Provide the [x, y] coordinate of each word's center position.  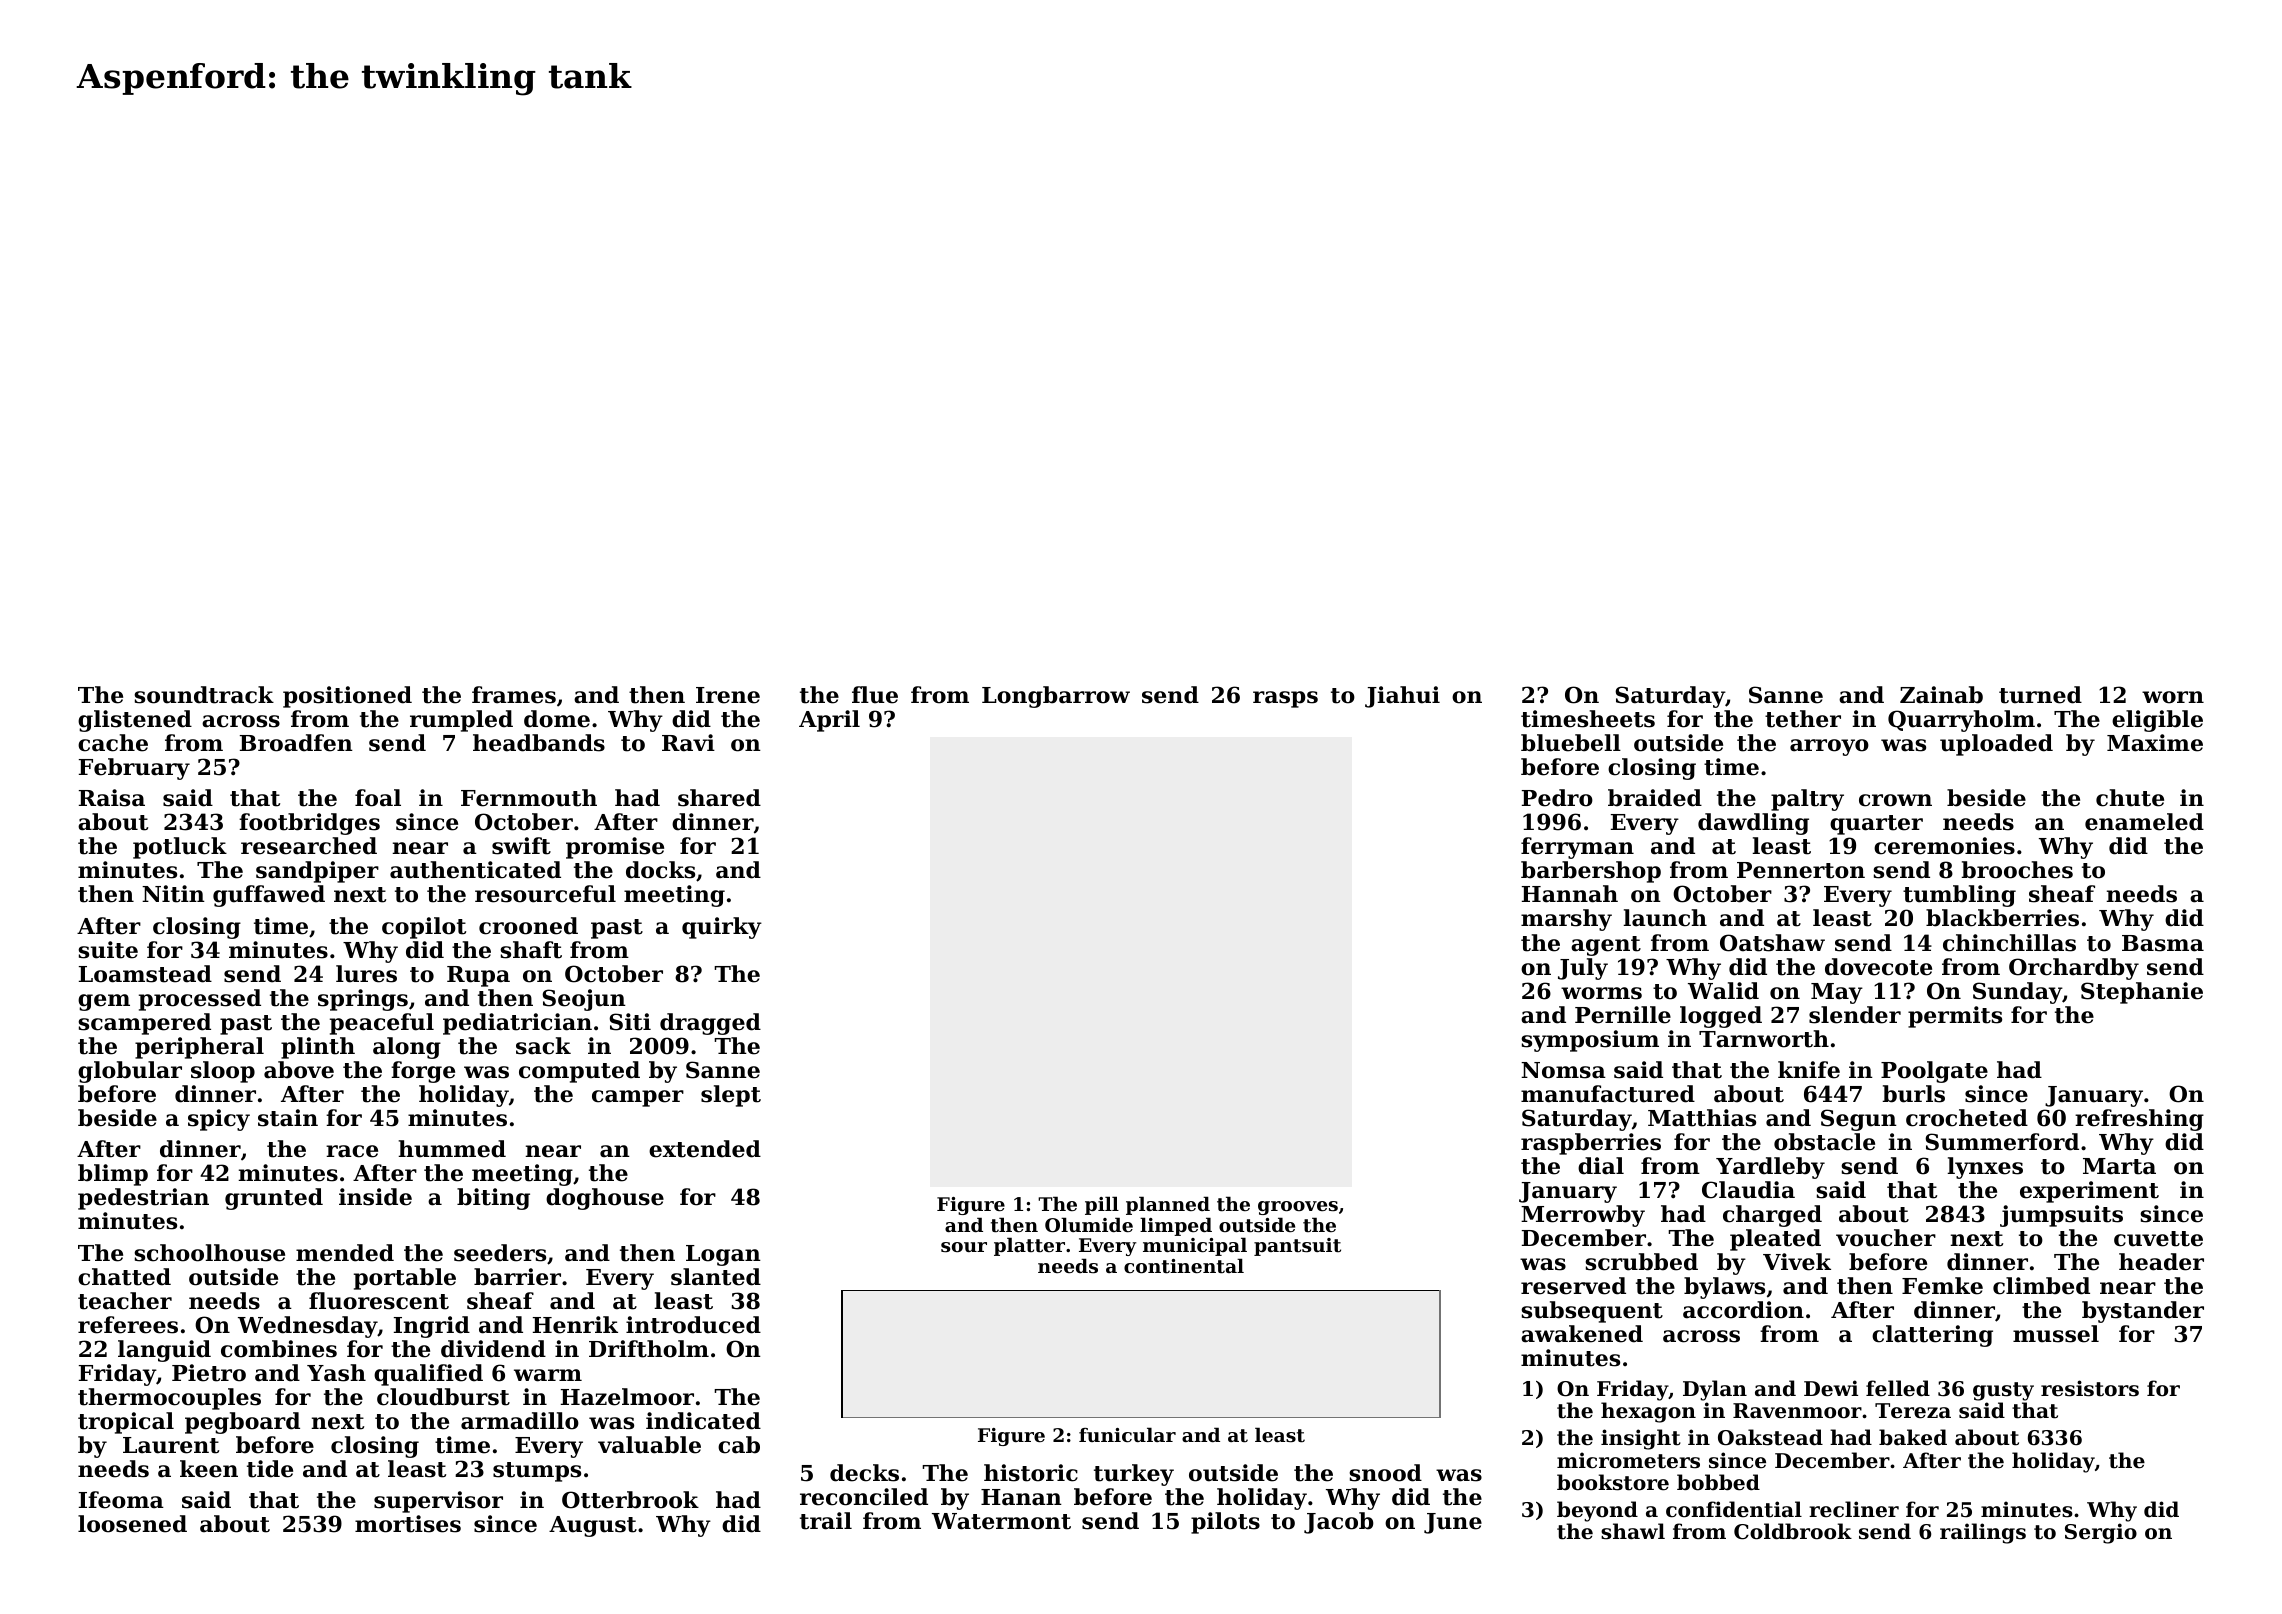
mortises [408, 1524]
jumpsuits [2061, 1216]
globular [130, 1072]
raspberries [1591, 1144]
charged [1772, 1216]
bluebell [1571, 743]
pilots [1225, 1523]
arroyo [1829, 747]
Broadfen [296, 743]
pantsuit [1297, 1247]
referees [128, 1325]
